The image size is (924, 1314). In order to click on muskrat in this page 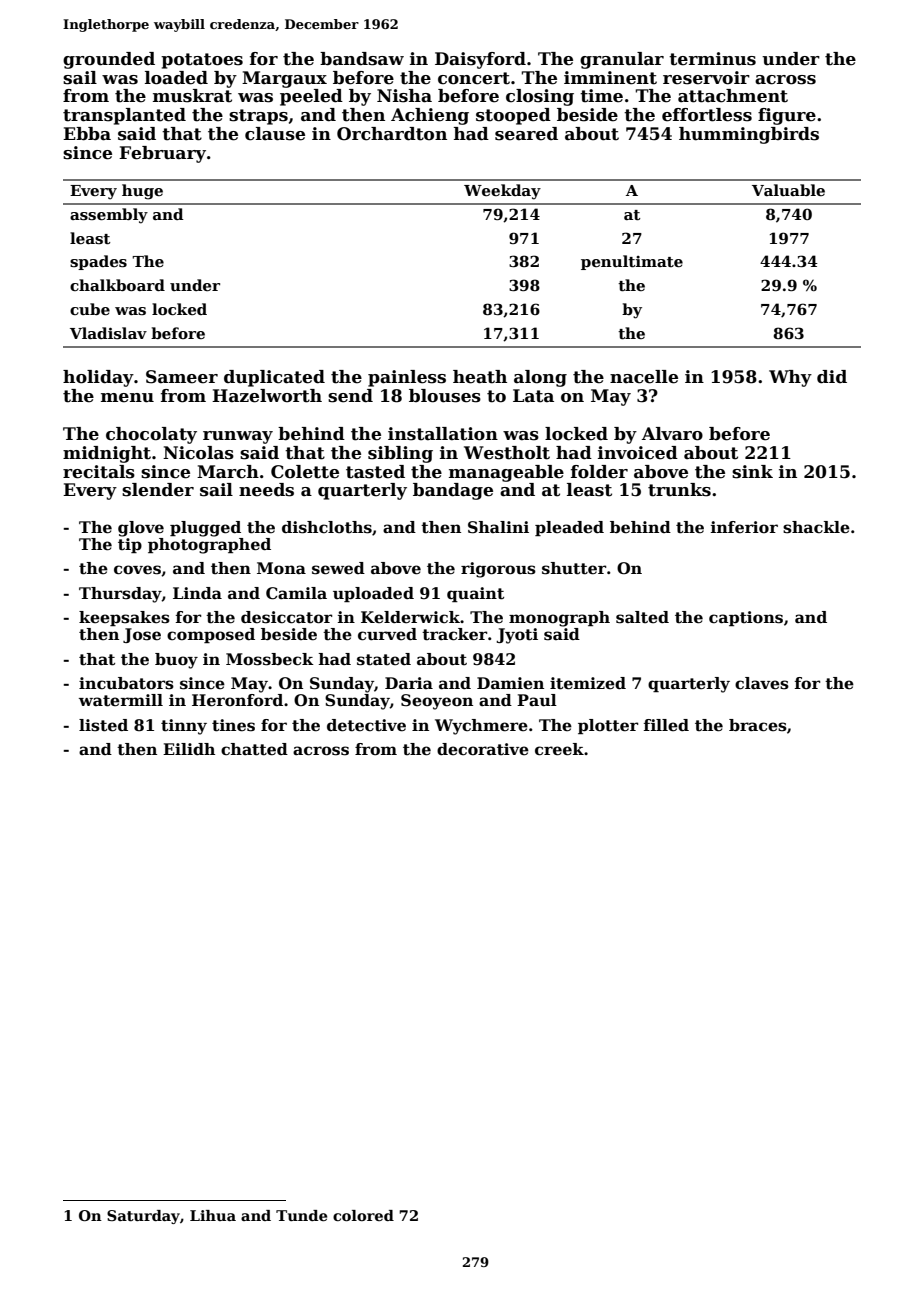, I will do `click(192, 96)`.
